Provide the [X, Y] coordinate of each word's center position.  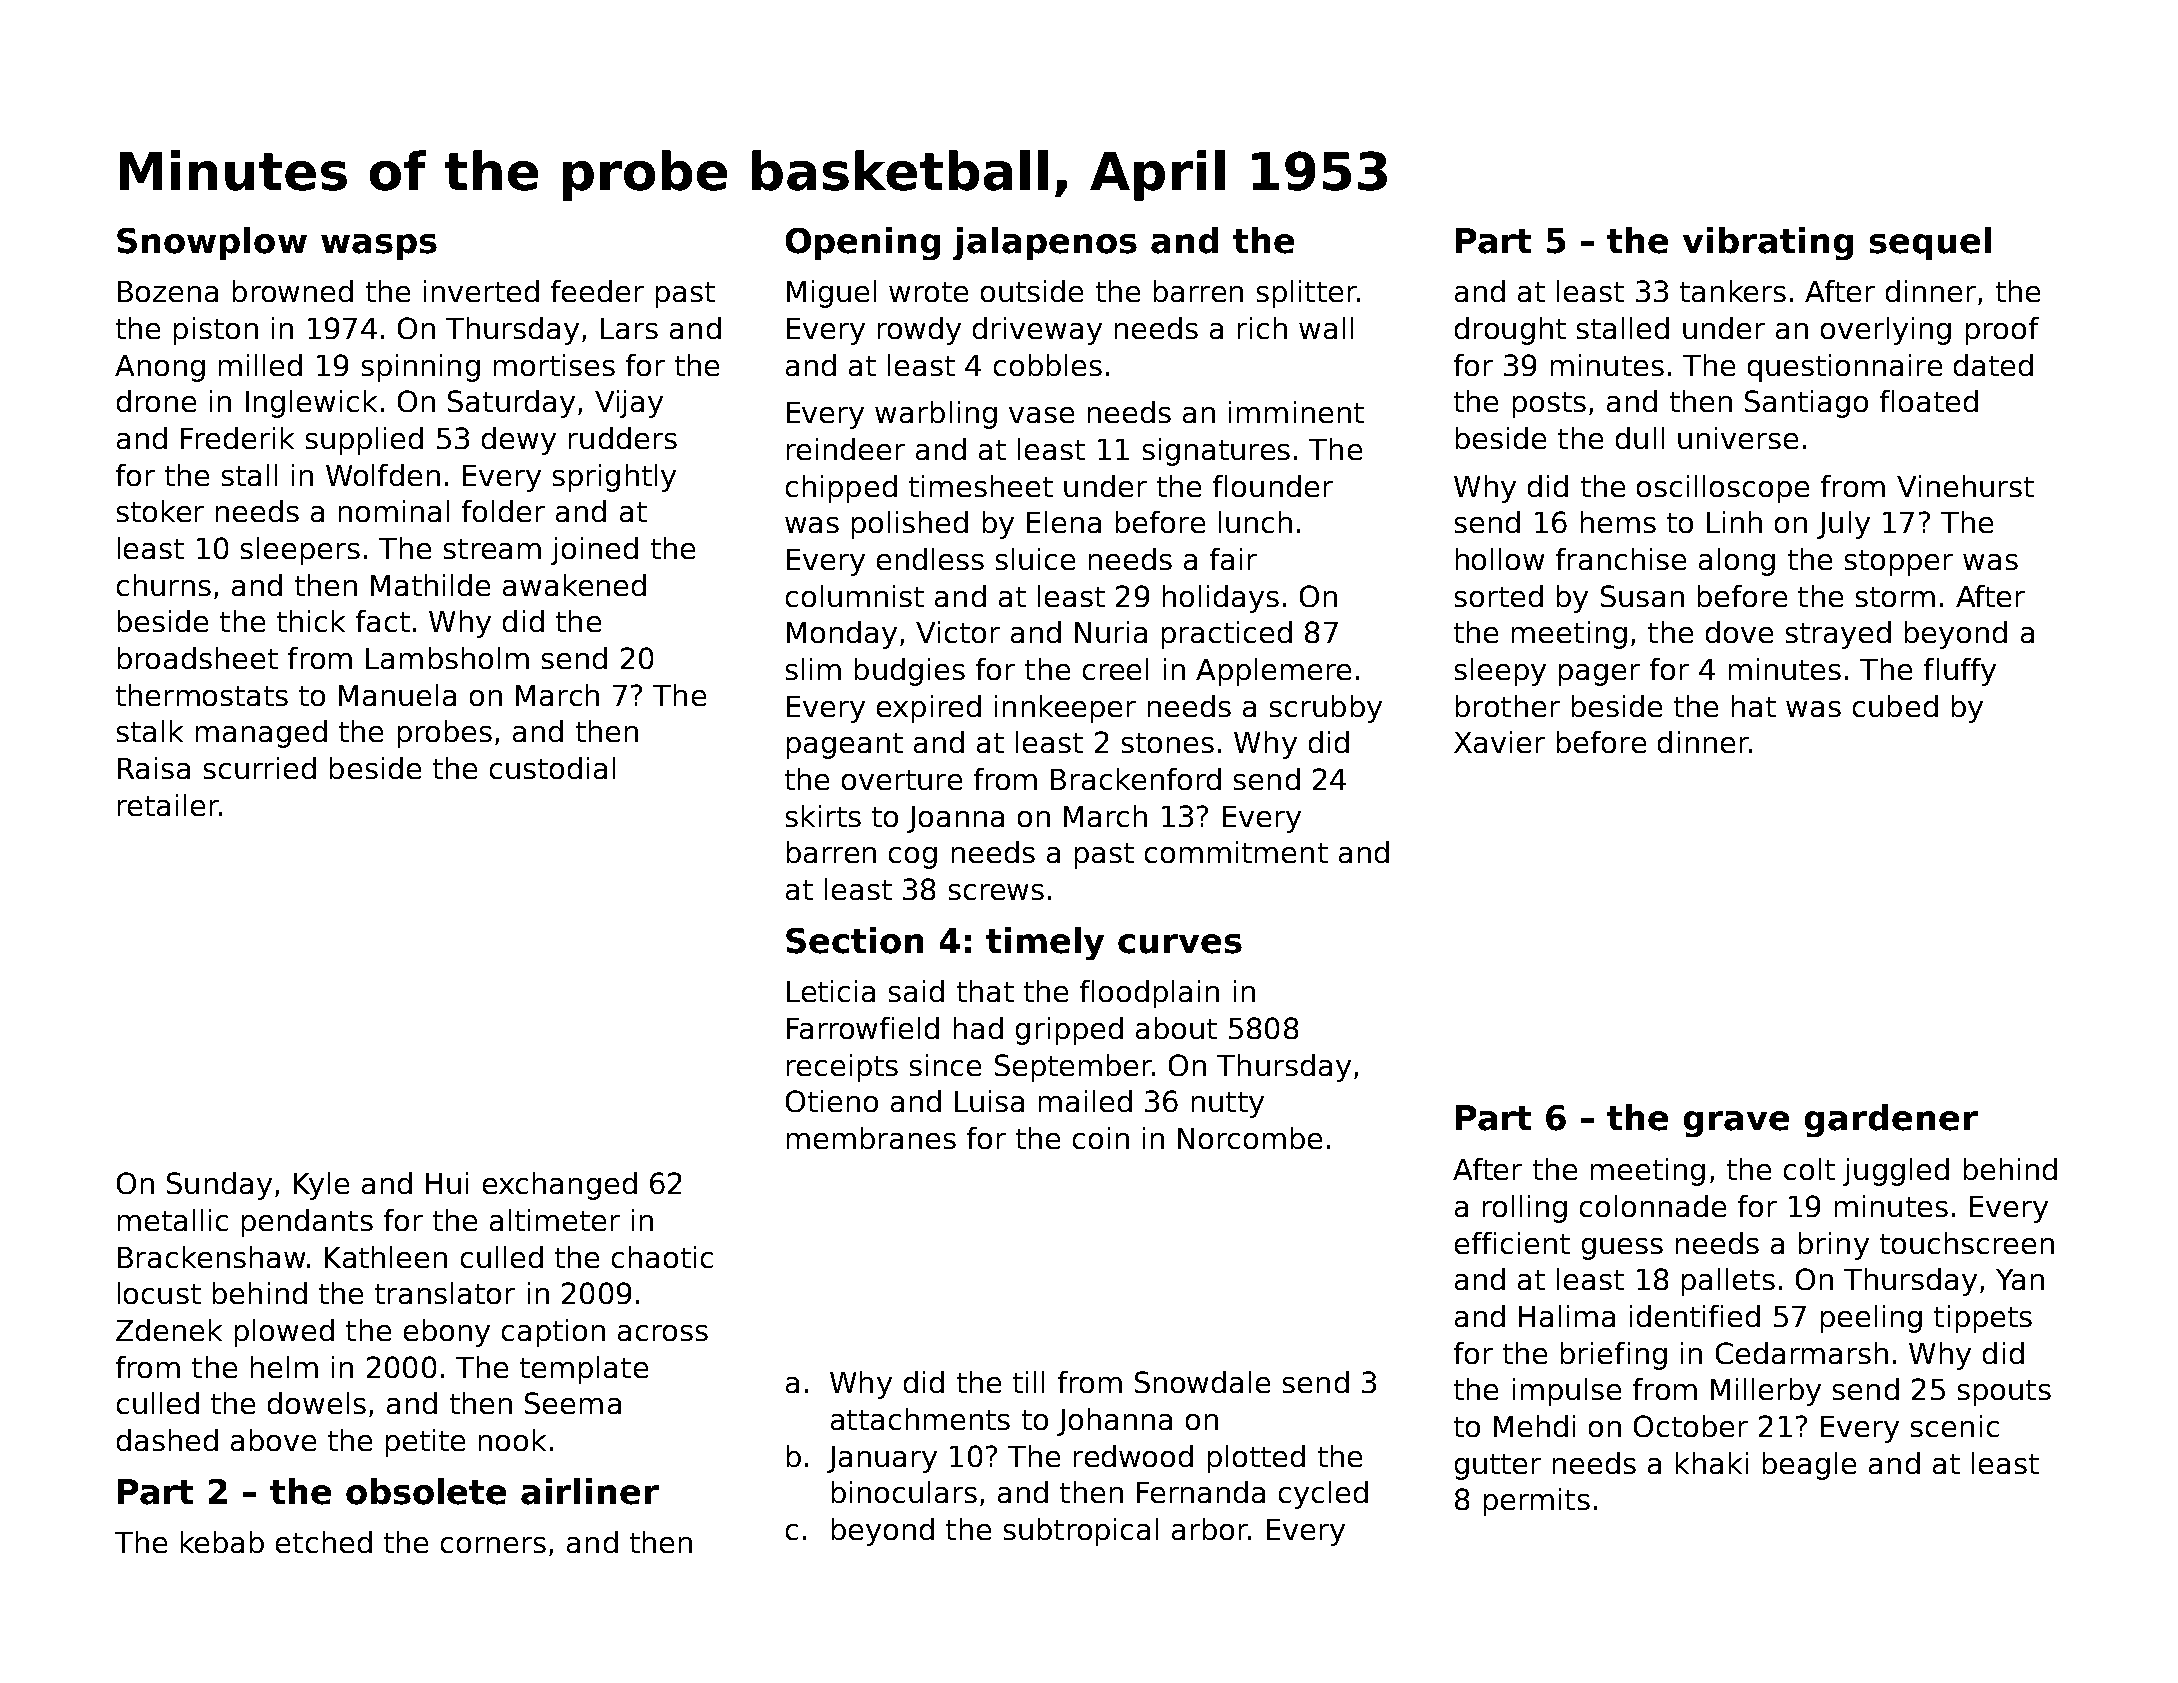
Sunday [219, 1186]
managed [261, 734]
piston [216, 331]
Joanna [955, 819]
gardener [1891, 1120]
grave [1736, 1124]
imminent [1296, 412]
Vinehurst [1965, 486]
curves [1180, 944]
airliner [590, 1491]
